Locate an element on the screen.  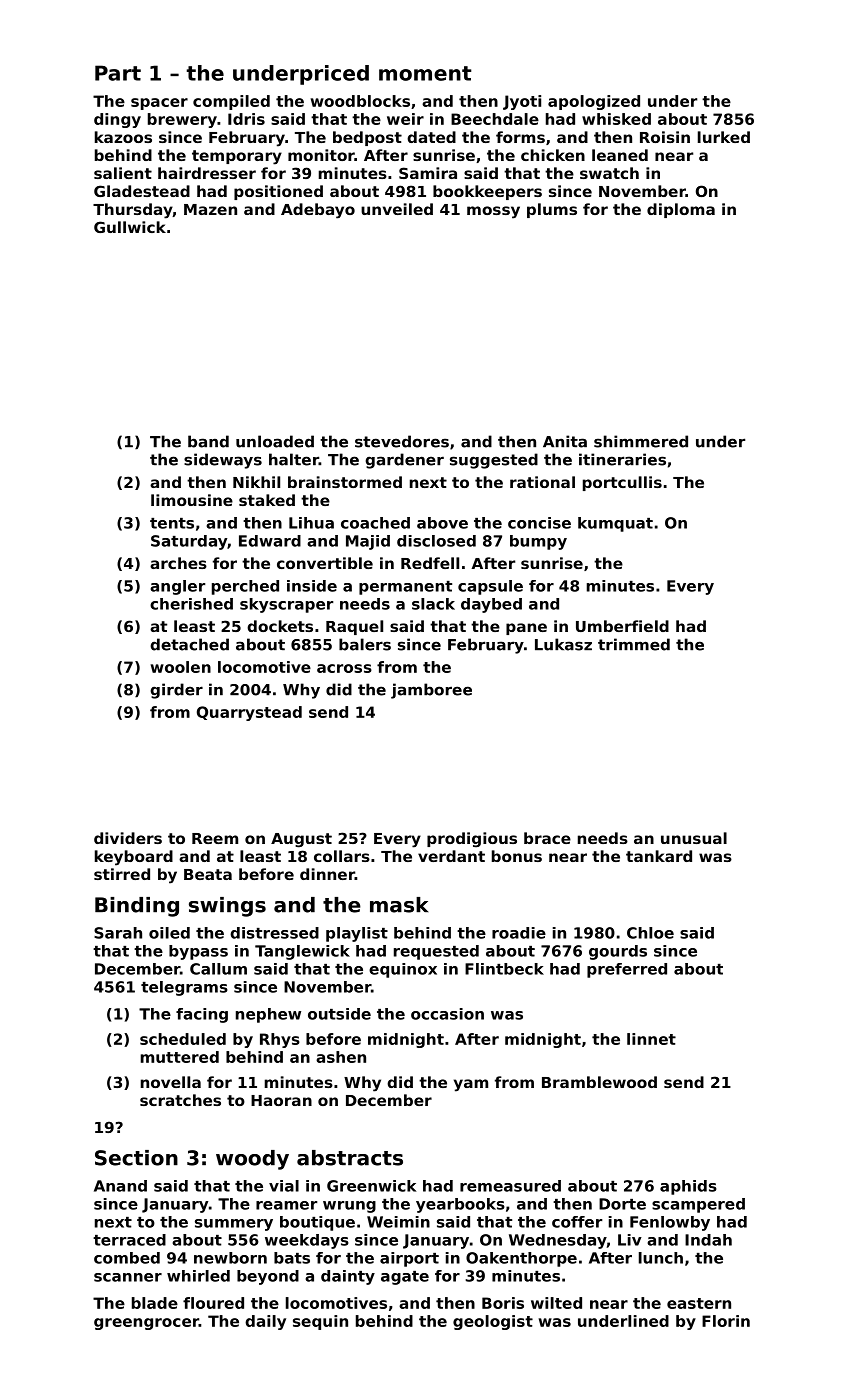
bats is located at coordinates (292, 1258).
